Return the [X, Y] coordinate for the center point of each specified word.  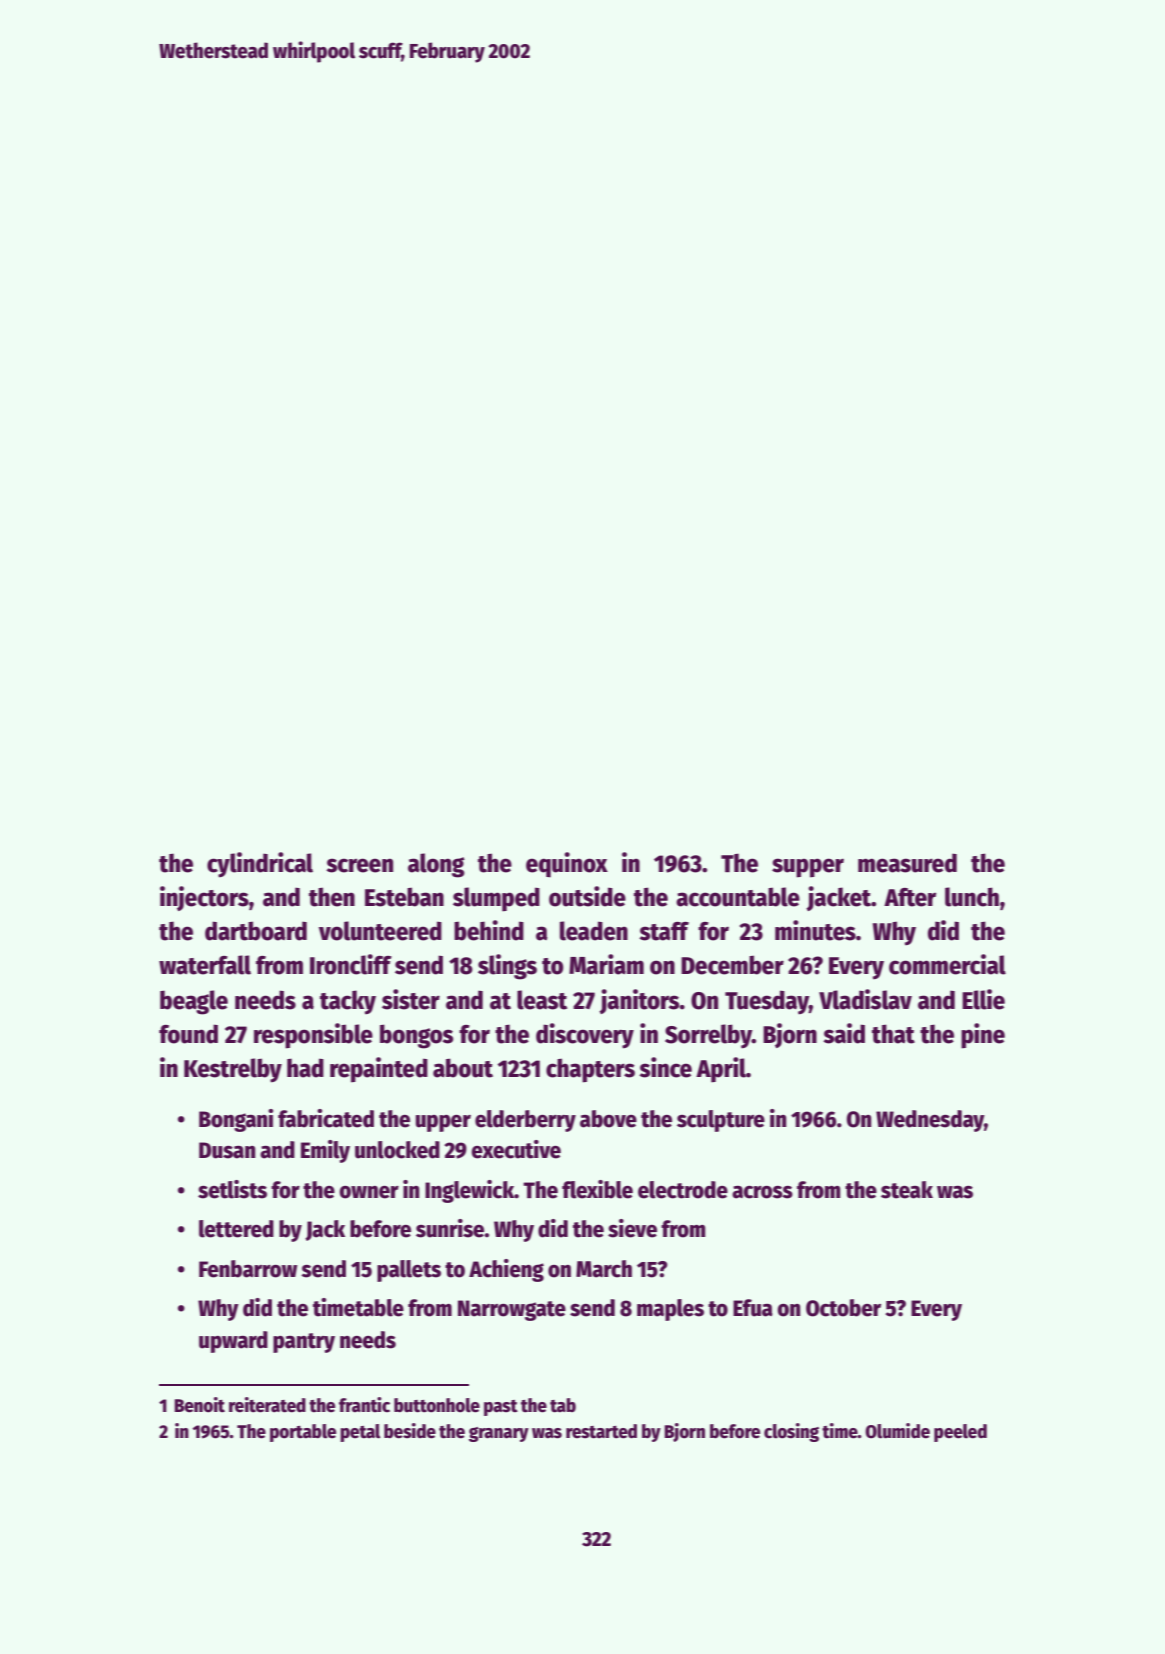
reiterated [267, 1405]
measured [907, 863]
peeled [960, 1433]
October [843, 1308]
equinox [567, 865]
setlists [232, 1189]
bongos [416, 1036]
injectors [204, 898]
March [604, 1269]
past [501, 1408]
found [188, 1034]
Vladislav [865, 999]
